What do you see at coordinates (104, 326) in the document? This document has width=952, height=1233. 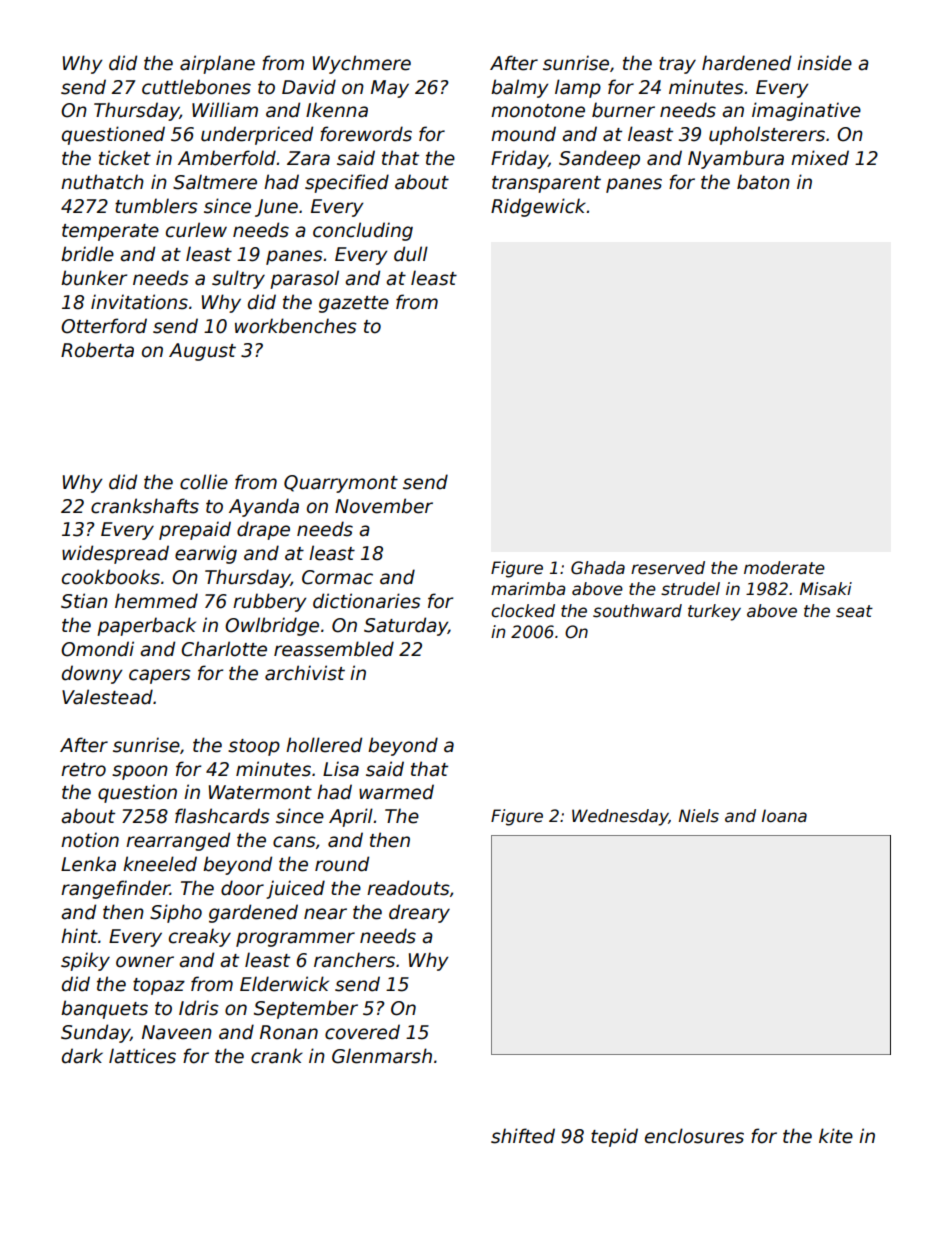 I see `Otterford` at bounding box center [104, 326].
